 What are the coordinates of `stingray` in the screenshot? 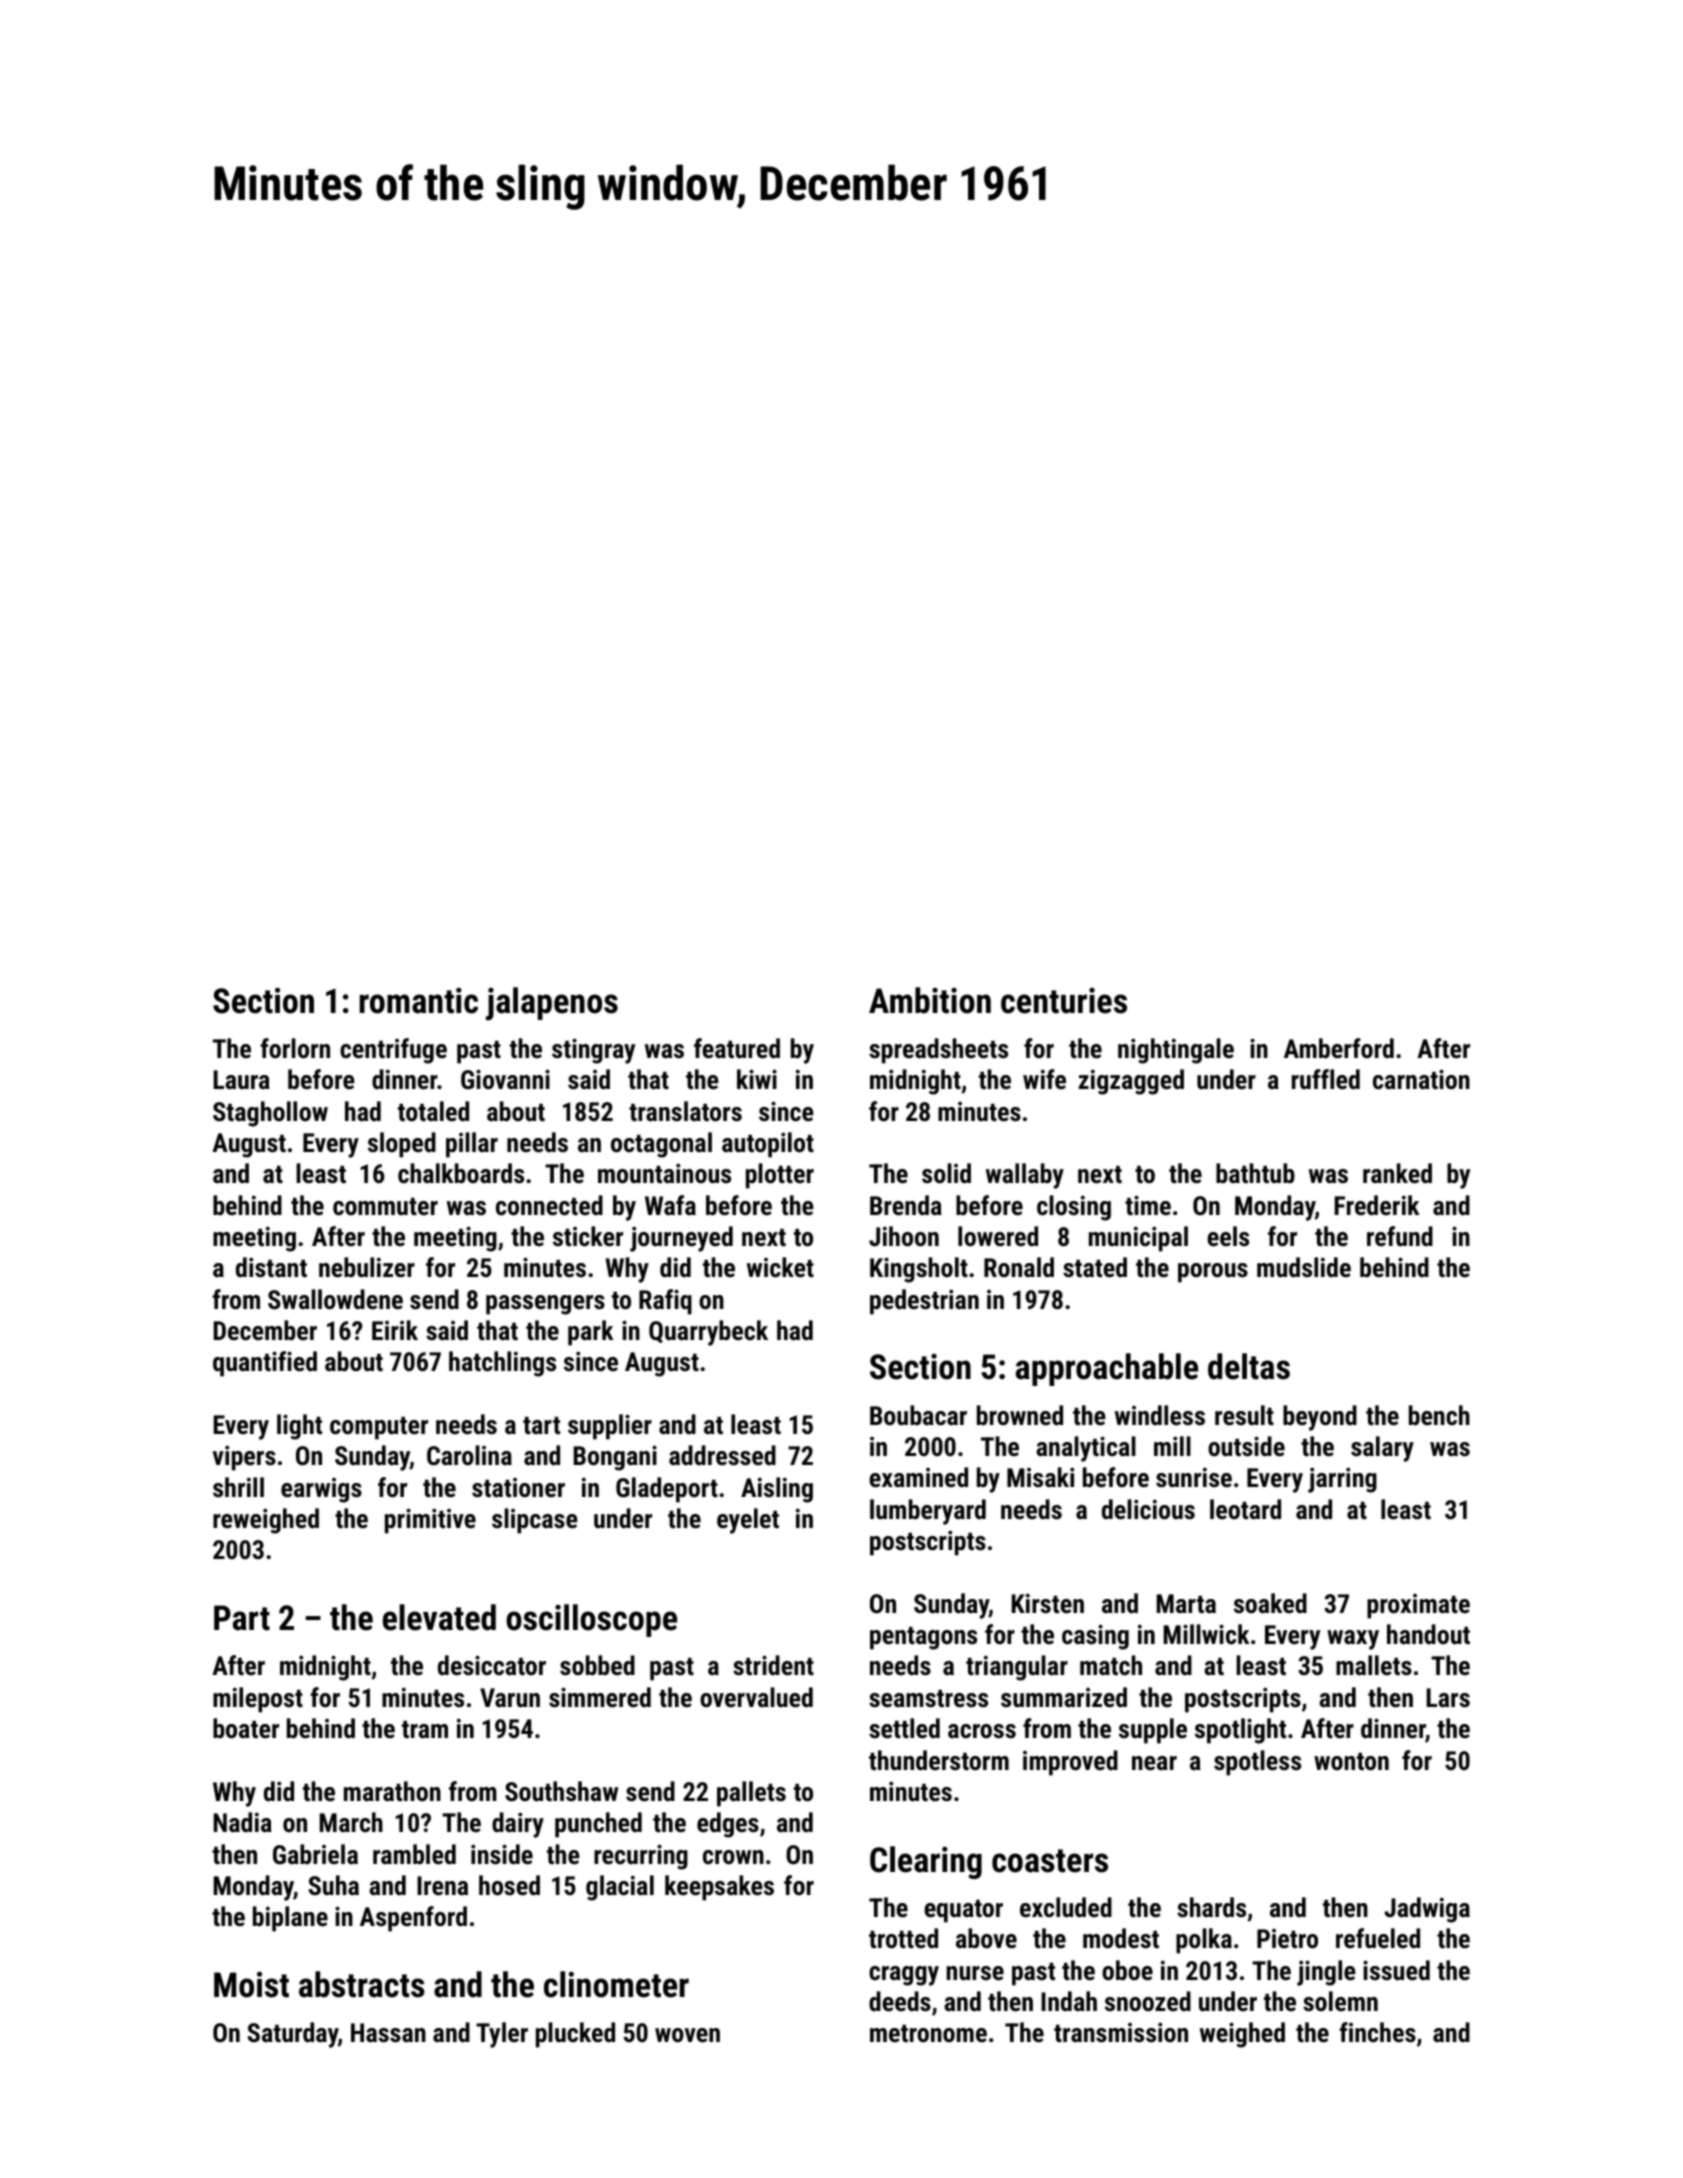 It's located at (593, 1051).
